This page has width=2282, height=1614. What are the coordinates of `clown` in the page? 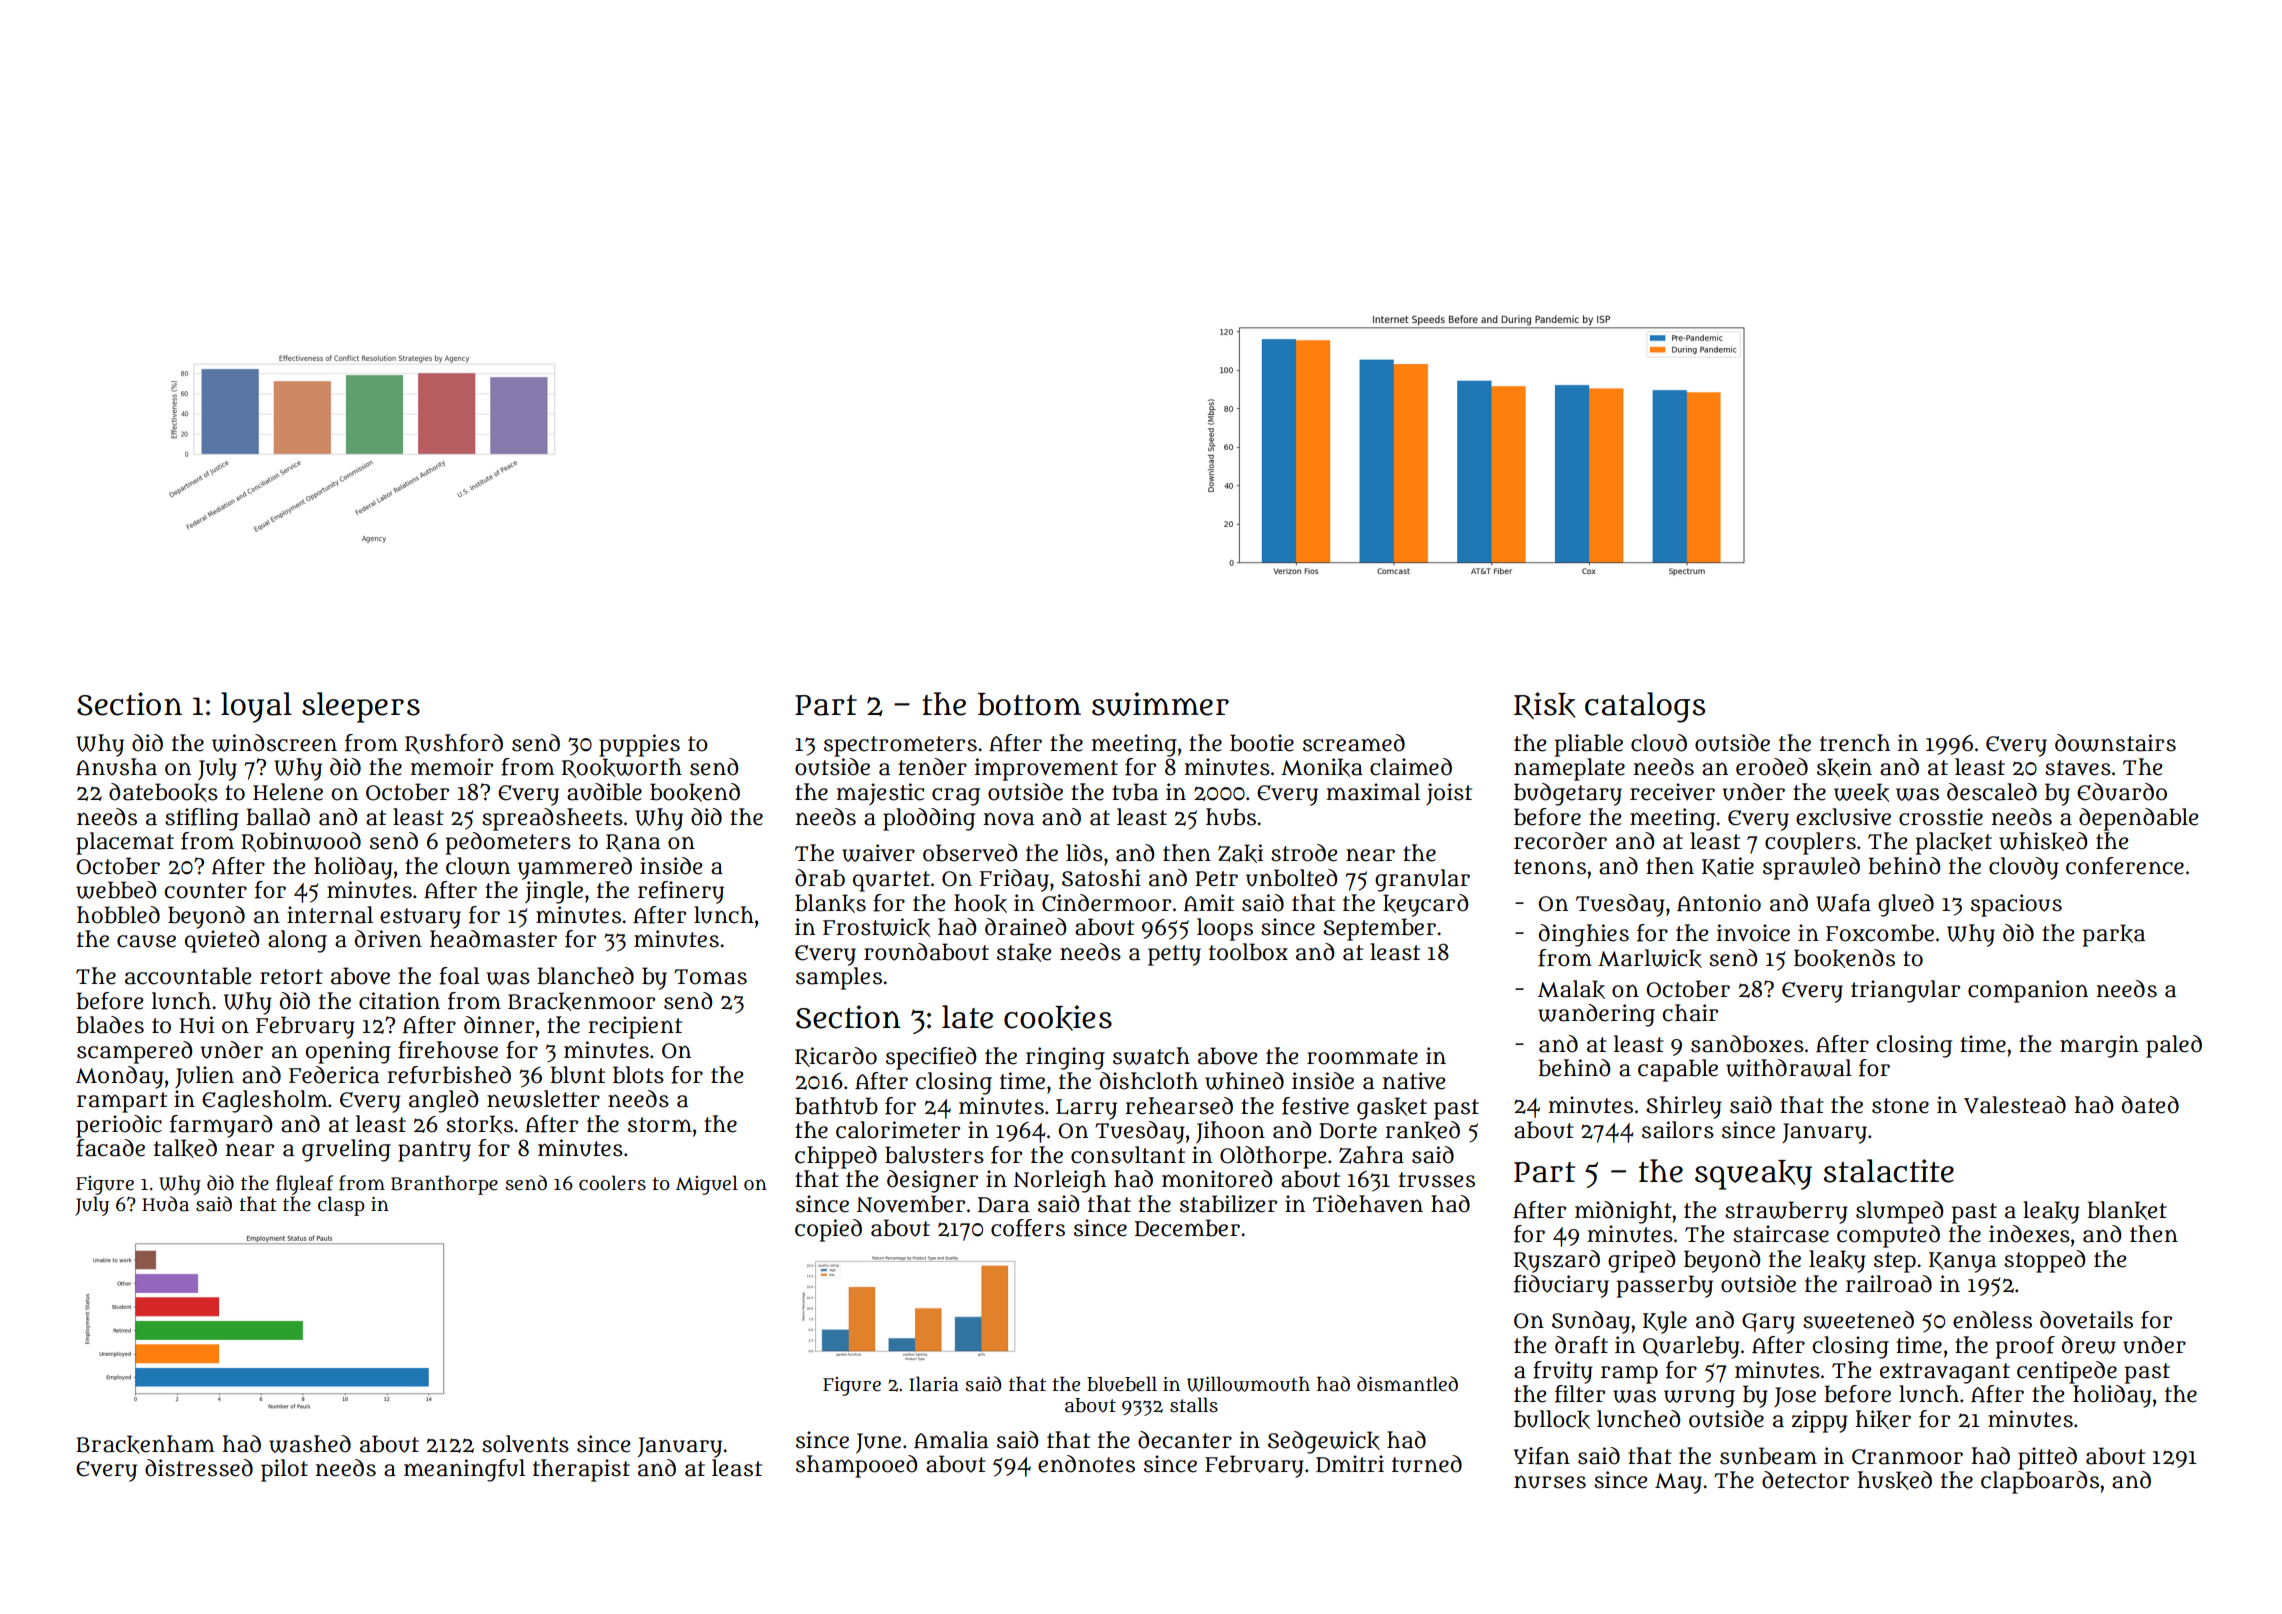 It's located at (478, 866).
